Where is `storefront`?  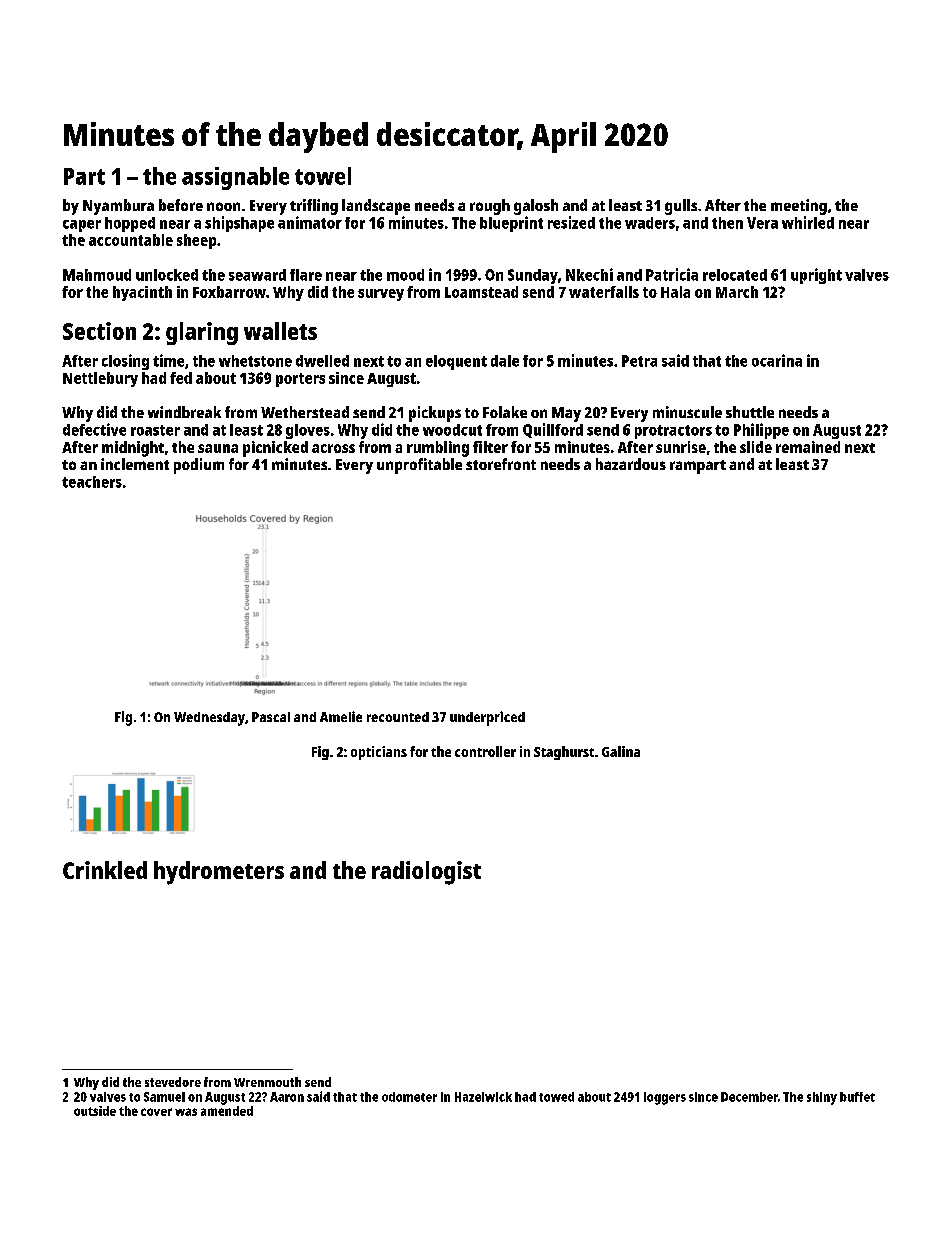
storefront is located at coordinates (501, 464).
